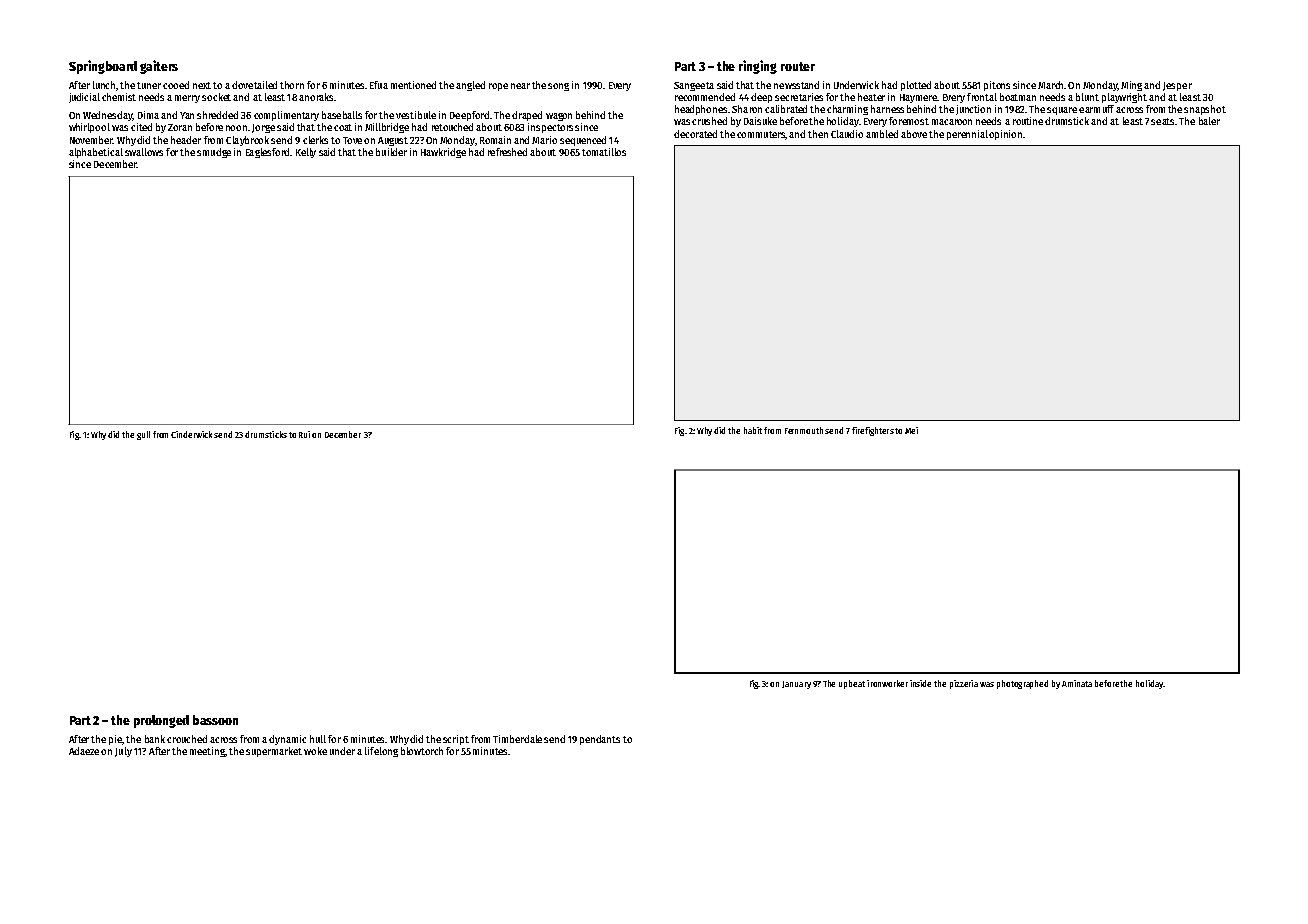 This screenshot has height=924, width=1308. I want to click on Cinderwick, so click(191, 434).
